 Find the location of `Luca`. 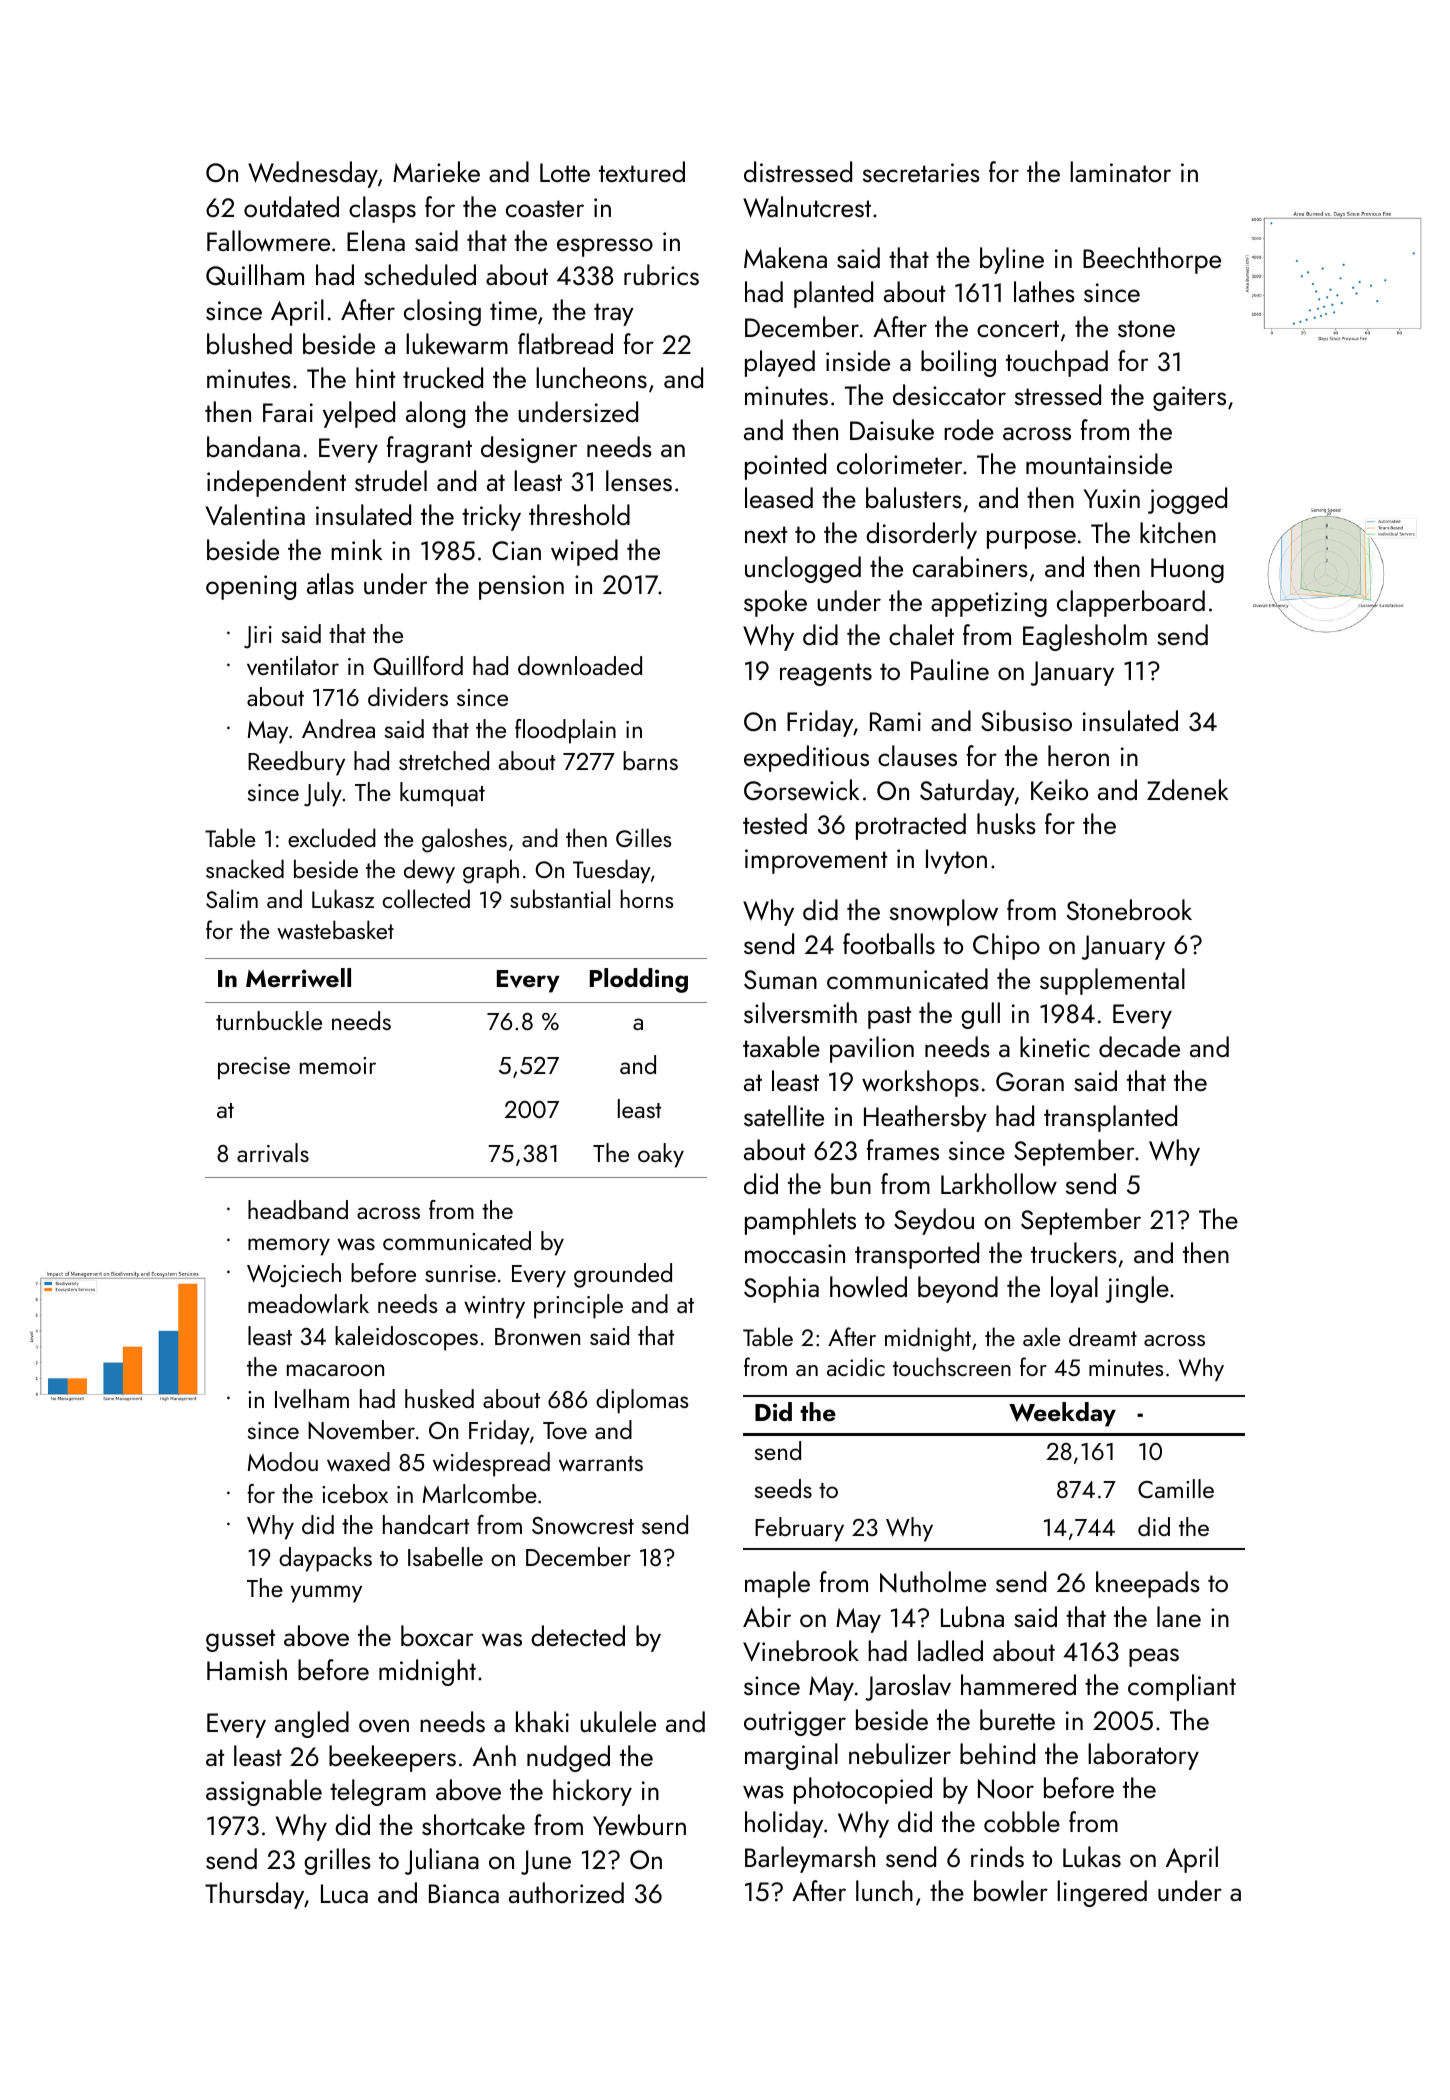

Luca is located at coordinates (344, 1893).
